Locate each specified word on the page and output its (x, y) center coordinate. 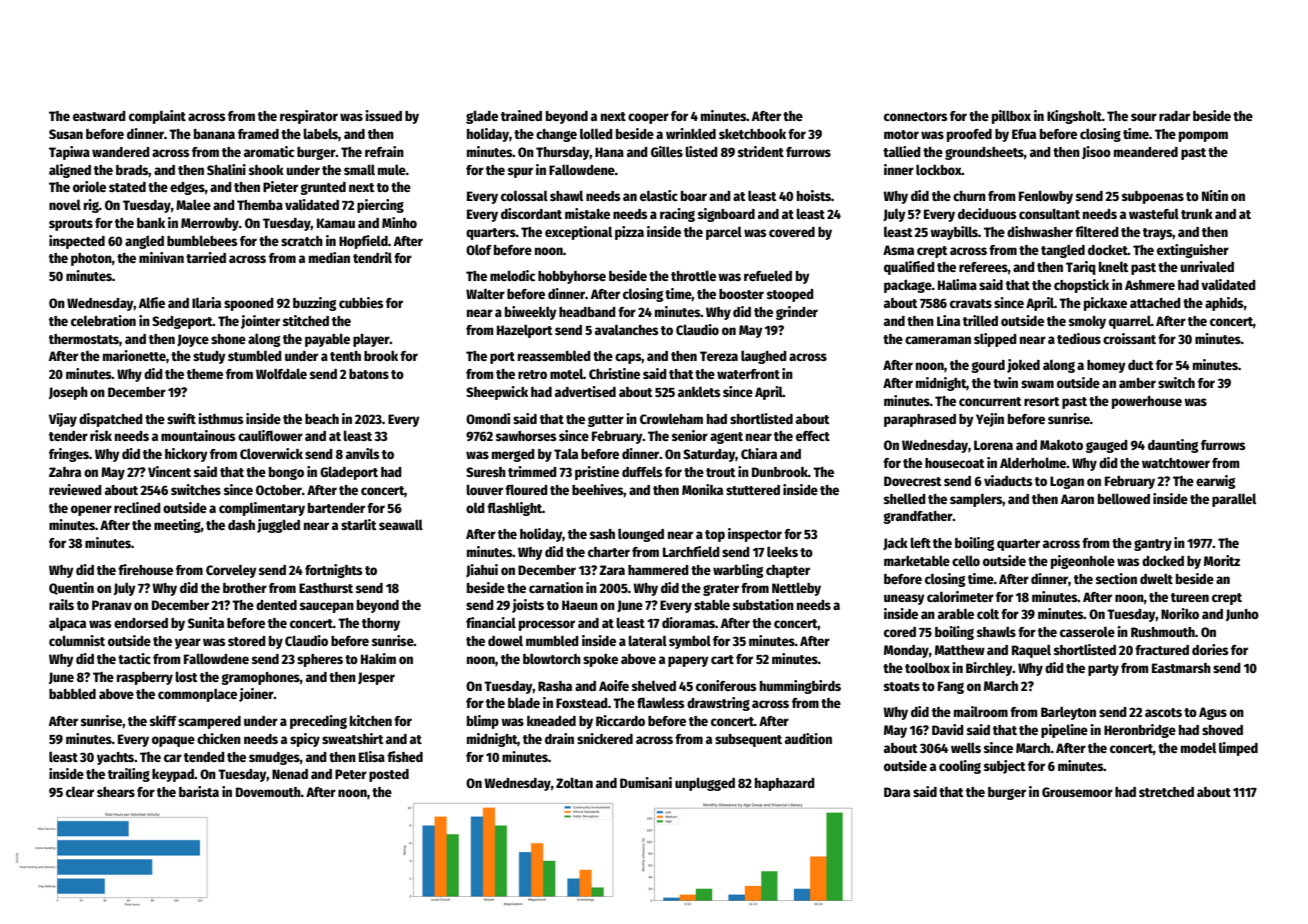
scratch (302, 241)
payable (327, 340)
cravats (971, 303)
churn (969, 196)
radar (1174, 116)
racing (677, 215)
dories (1210, 649)
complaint (157, 117)
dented (276, 605)
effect (813, 436)
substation (763, 604)
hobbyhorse (572, 277)
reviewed (75, 489)
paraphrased (920, 420)
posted (389, 775)
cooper (648, 118)
